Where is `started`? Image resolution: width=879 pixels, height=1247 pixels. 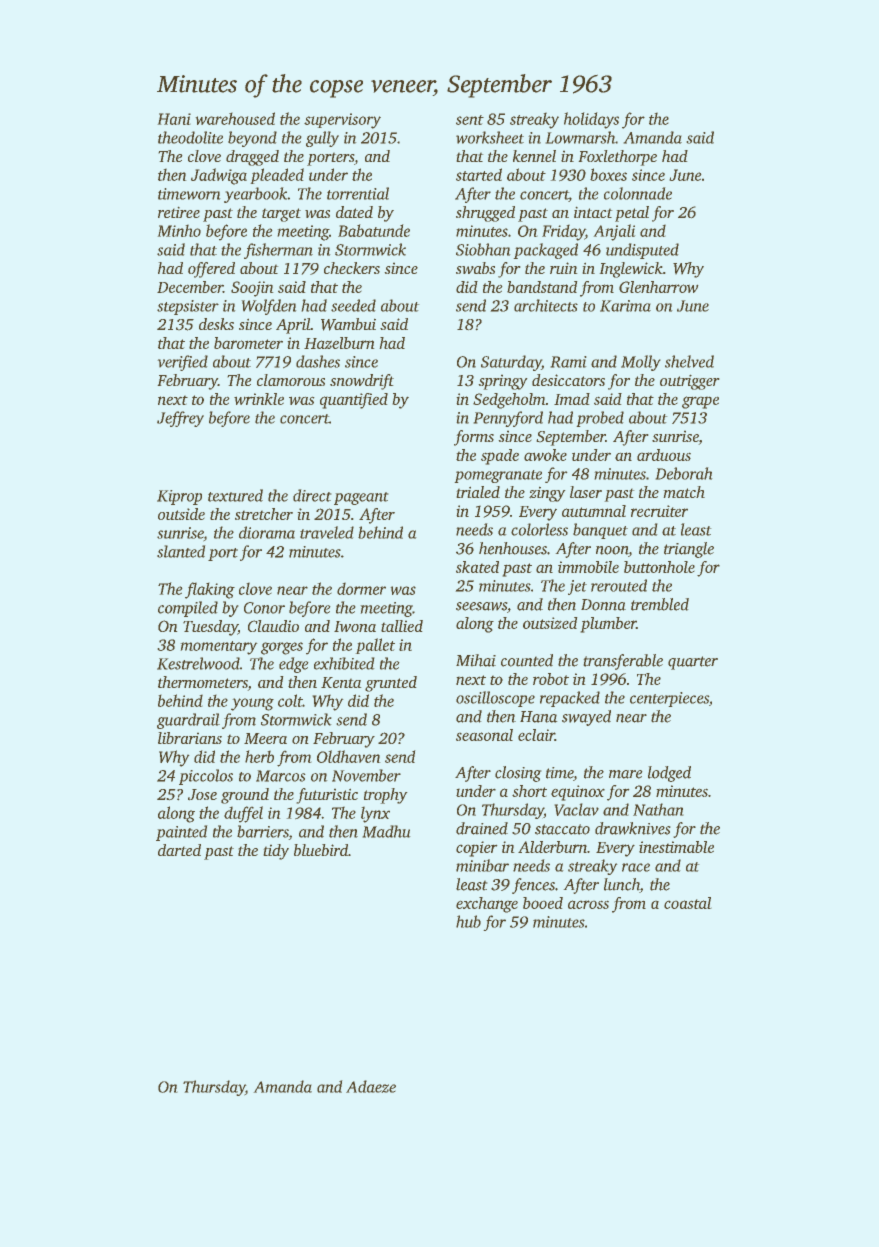 started is located at coordinates (479, 174).
